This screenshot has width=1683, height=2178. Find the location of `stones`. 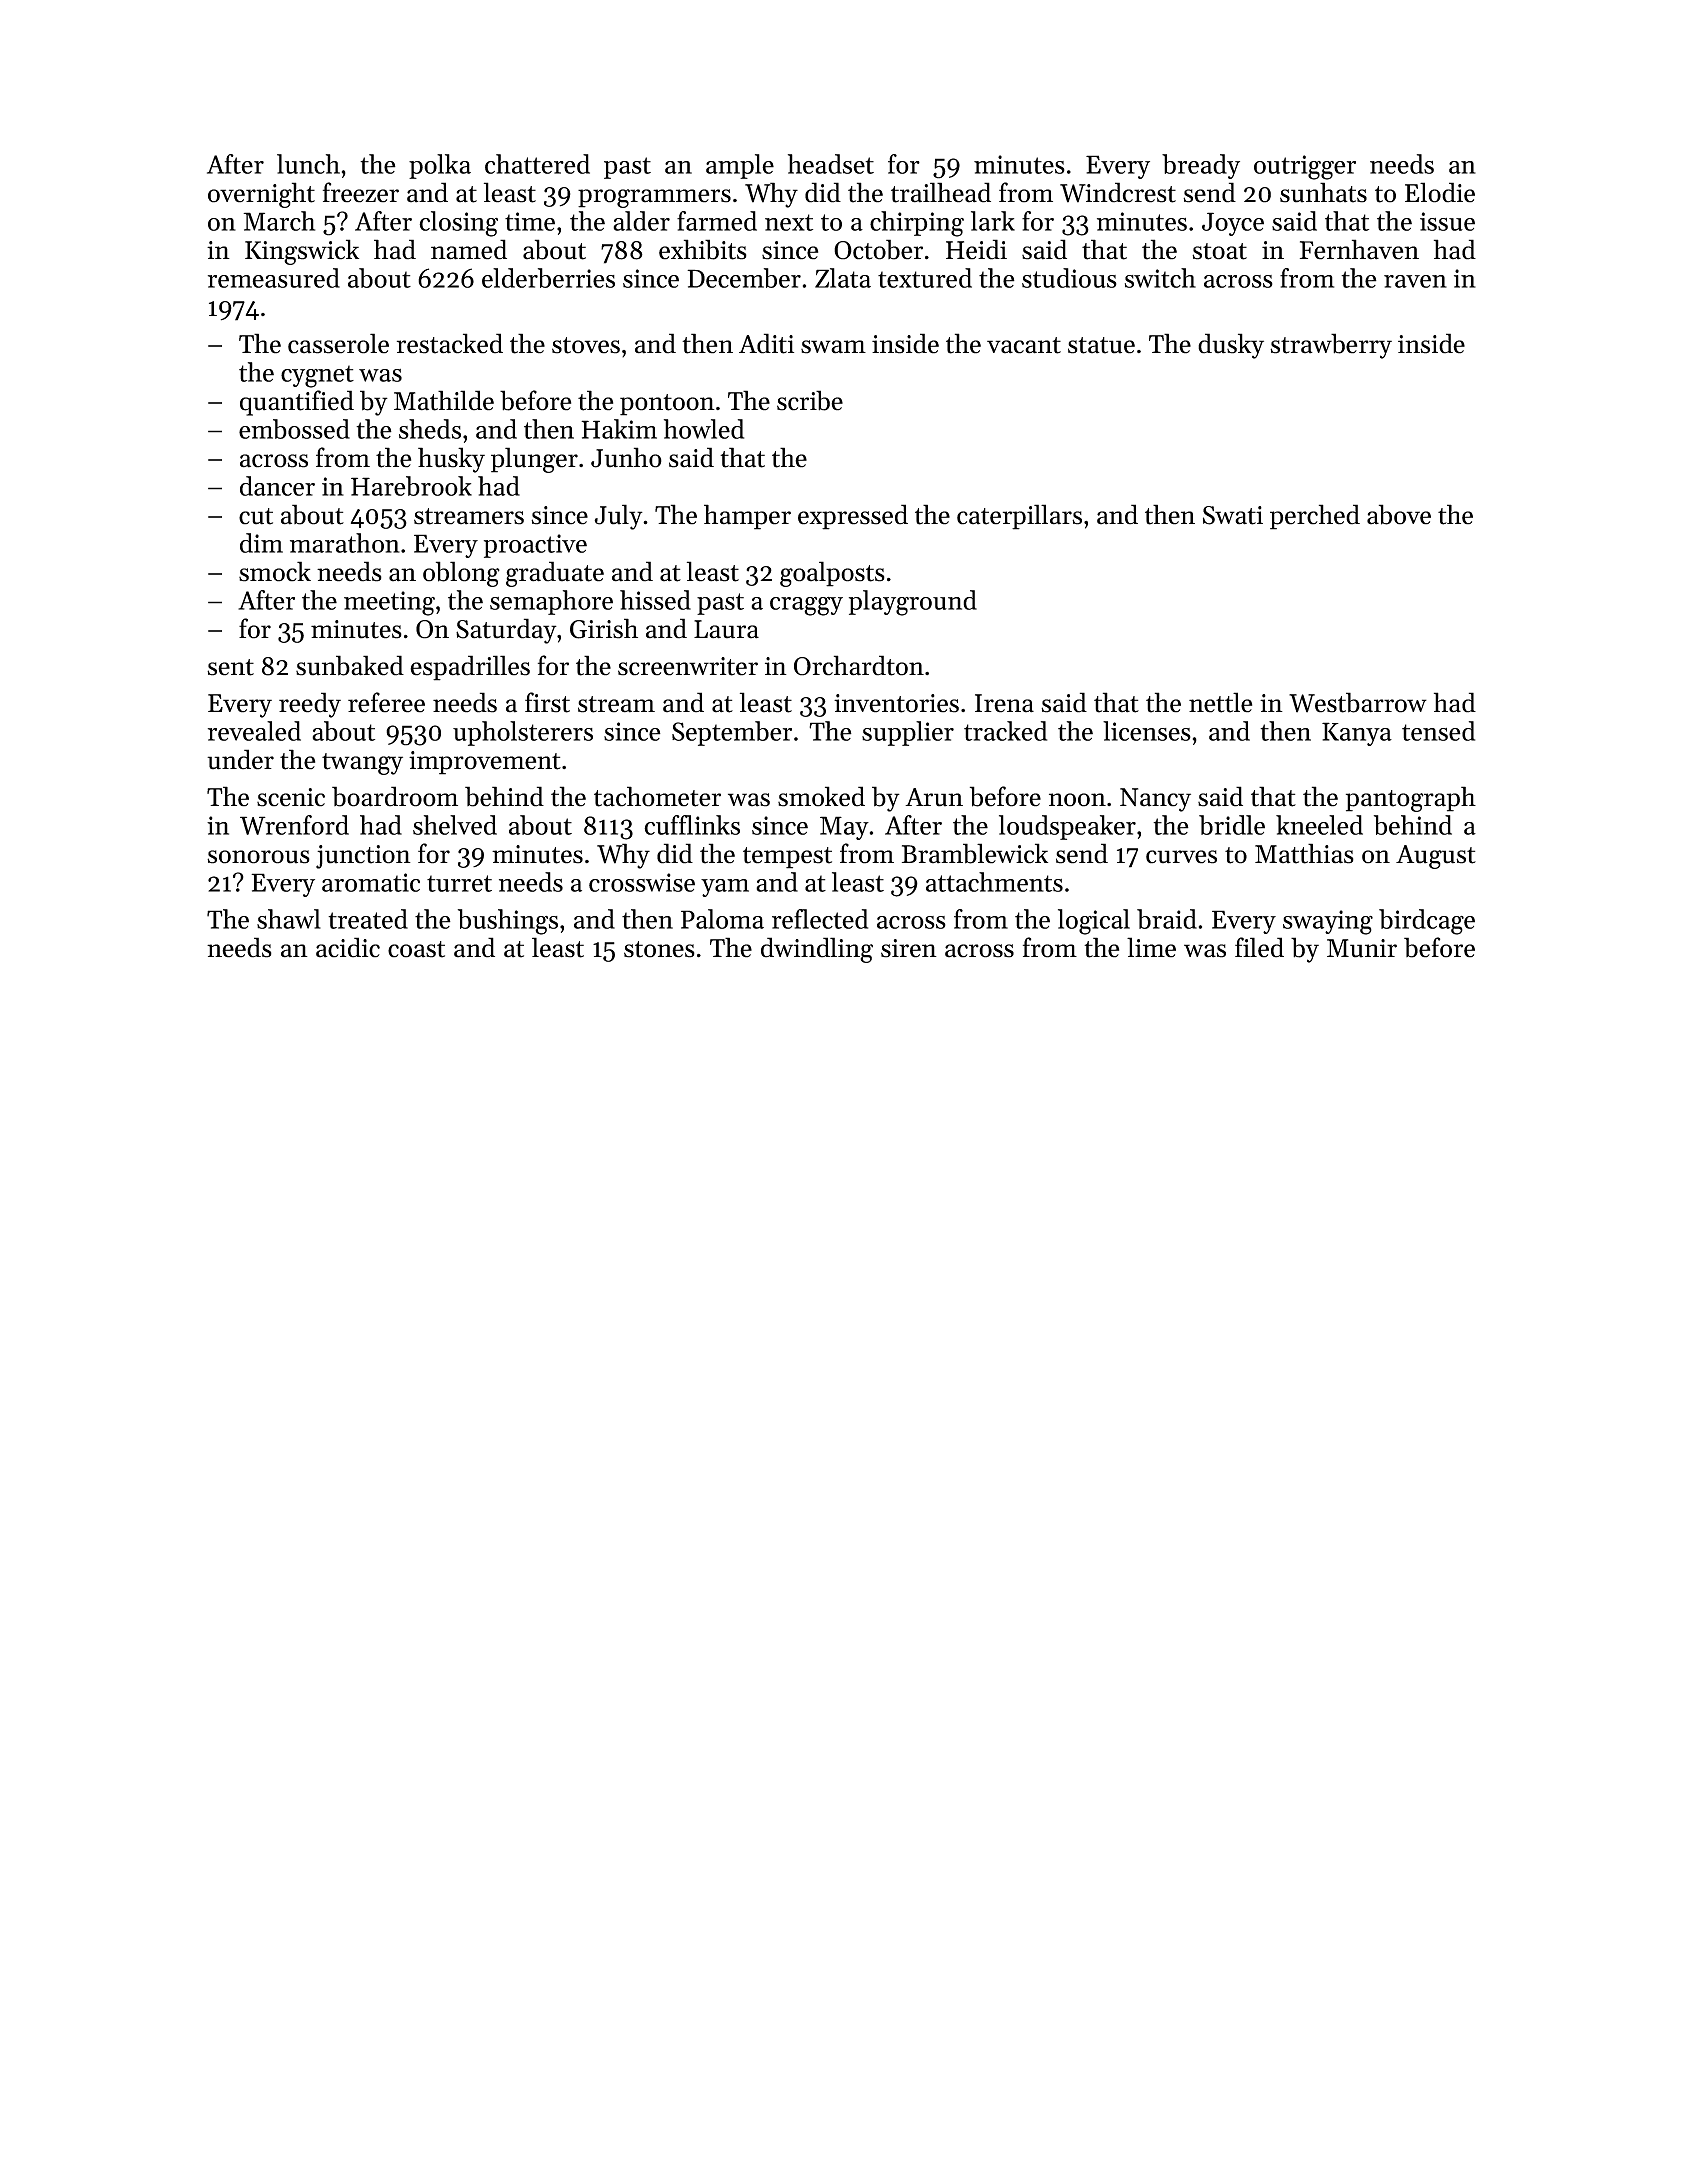

stones is located at coordinates (659, 949).
